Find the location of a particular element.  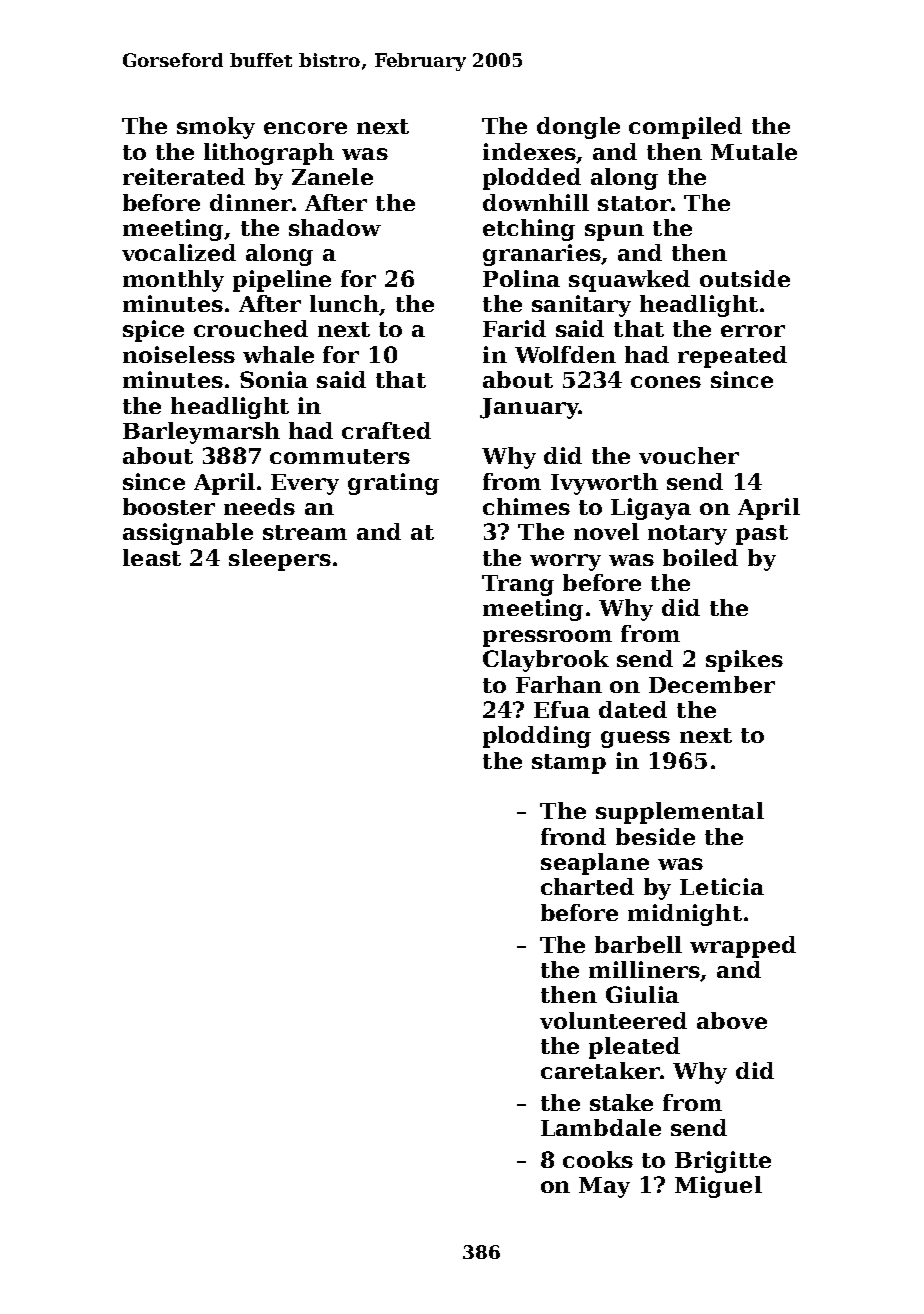

May is located at coordinates (604, 1187).
